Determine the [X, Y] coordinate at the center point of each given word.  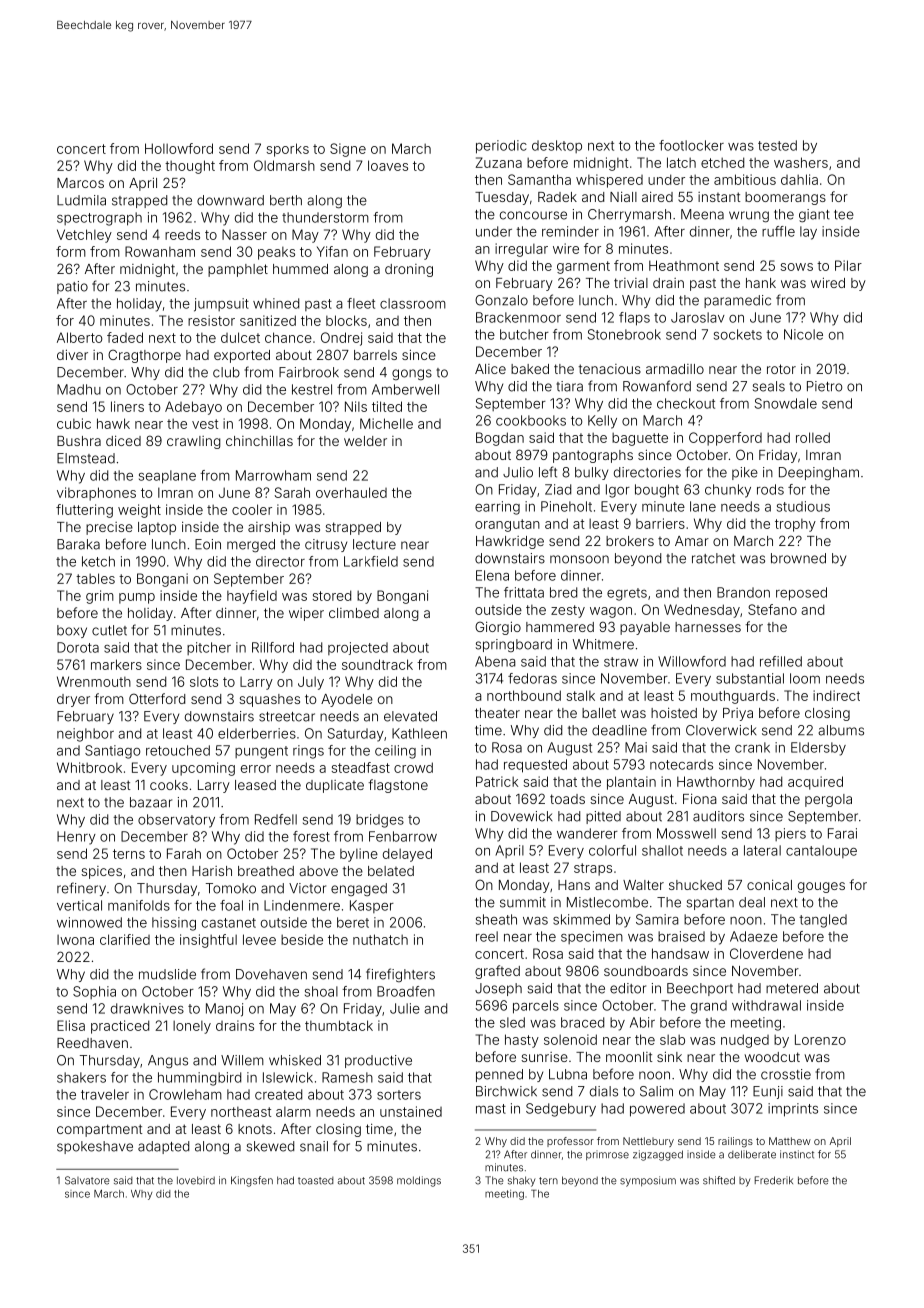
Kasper [372, 906]
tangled [823, 921]
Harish [212, 871]
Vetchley [84, 236]
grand [709, 1007]
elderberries [257, 733]
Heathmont [684, 265]
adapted [163, 1147]
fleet [361, 303]
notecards [681, 764]
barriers [660, 523]
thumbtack [339, 1025]
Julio [518, 472]
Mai [636, 747]
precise [109, 528]
